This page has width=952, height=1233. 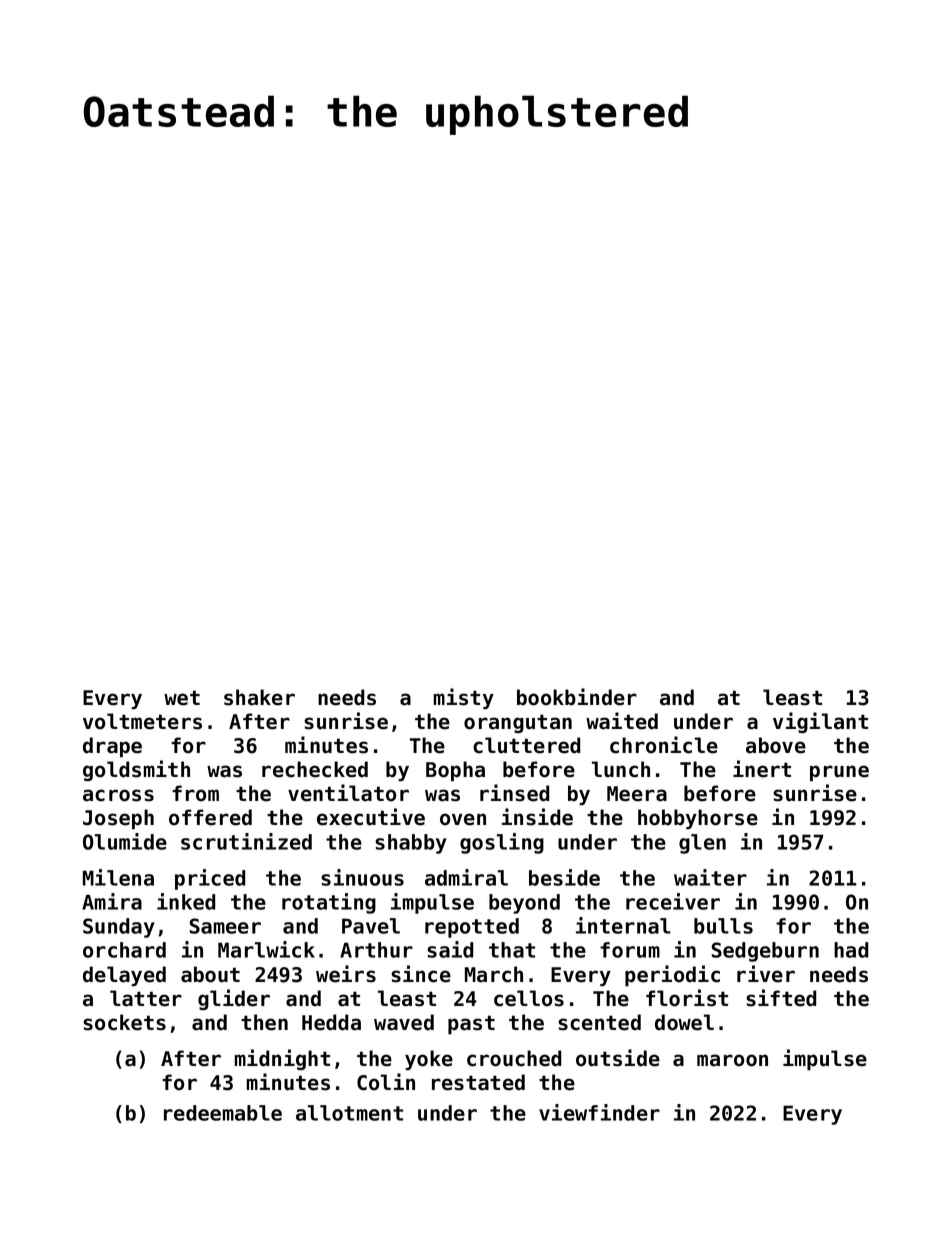 What do you see at coordinates (851, 950) in the page?
I see `had` at bounding box center [851, 950].
